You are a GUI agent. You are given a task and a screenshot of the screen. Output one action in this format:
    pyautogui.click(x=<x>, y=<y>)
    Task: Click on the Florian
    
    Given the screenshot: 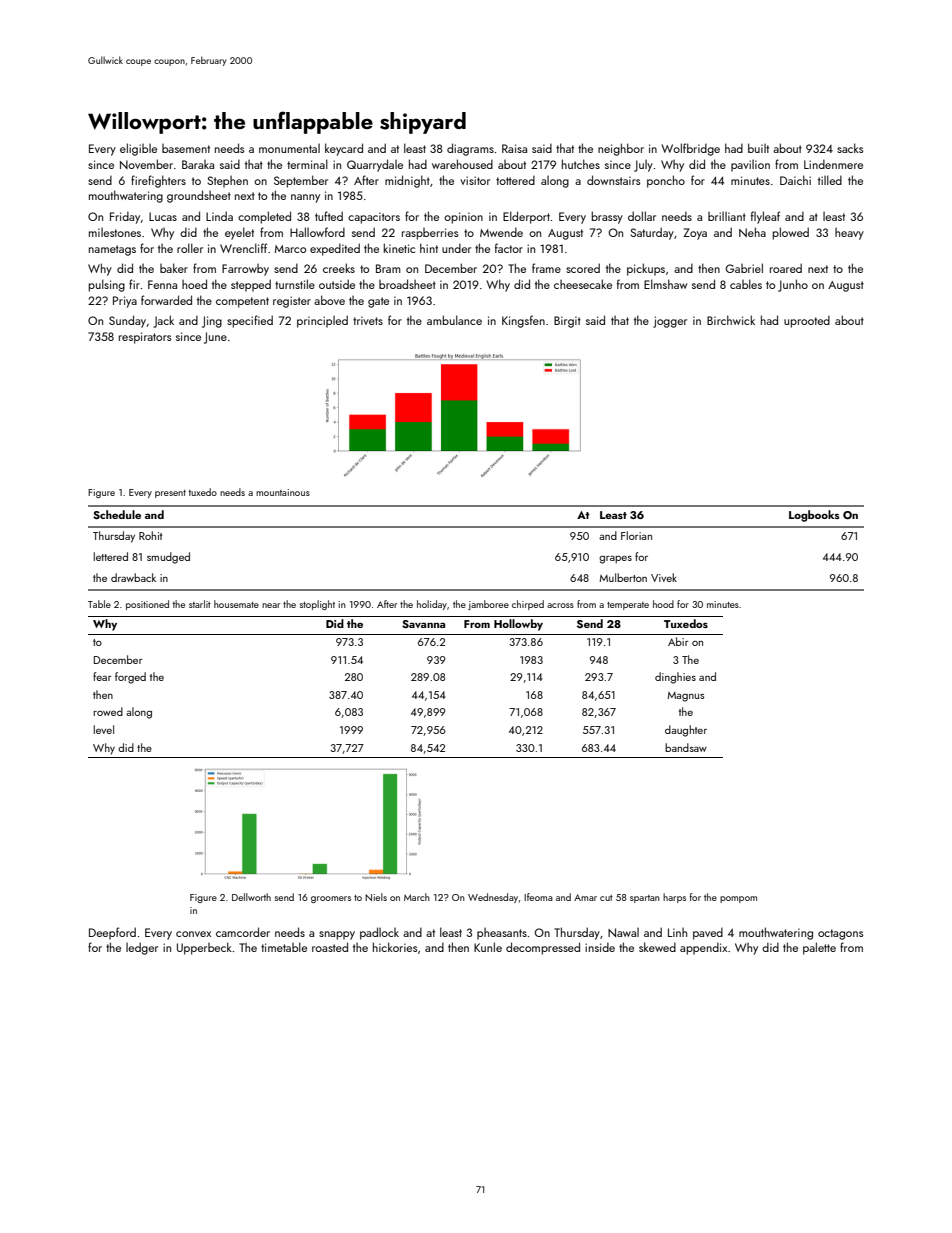 What is the action you would take?
    pyautogui.click(x=636, y=535)
